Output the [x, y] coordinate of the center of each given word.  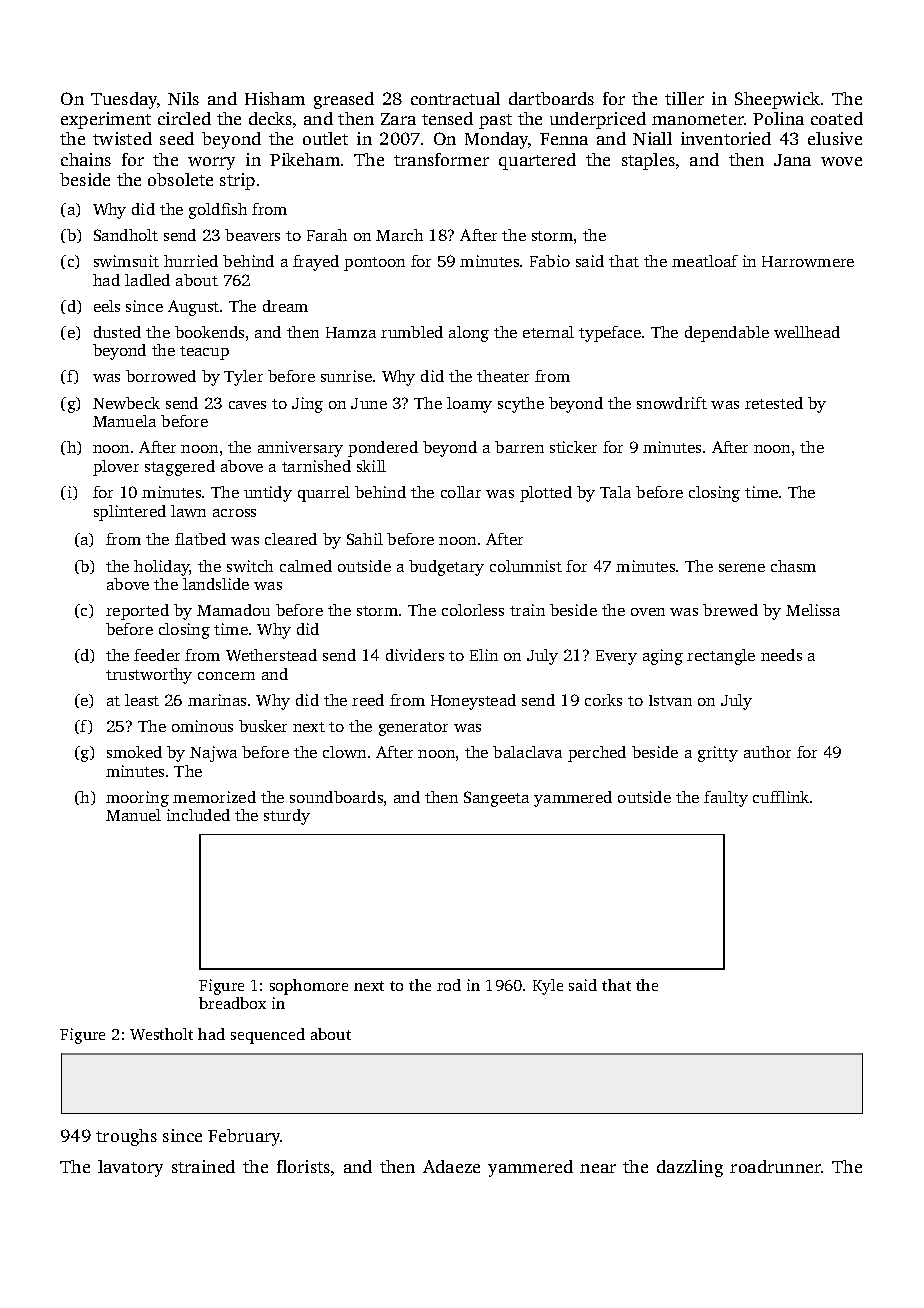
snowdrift [672, 403]
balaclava [527, 752]
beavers [252, 235]
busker [263, 726]
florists [303, 1166]
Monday [497, 140]
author [767, 752]
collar [461, 492]
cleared [291, 539]
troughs [126, 1137]
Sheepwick [777, 100]
